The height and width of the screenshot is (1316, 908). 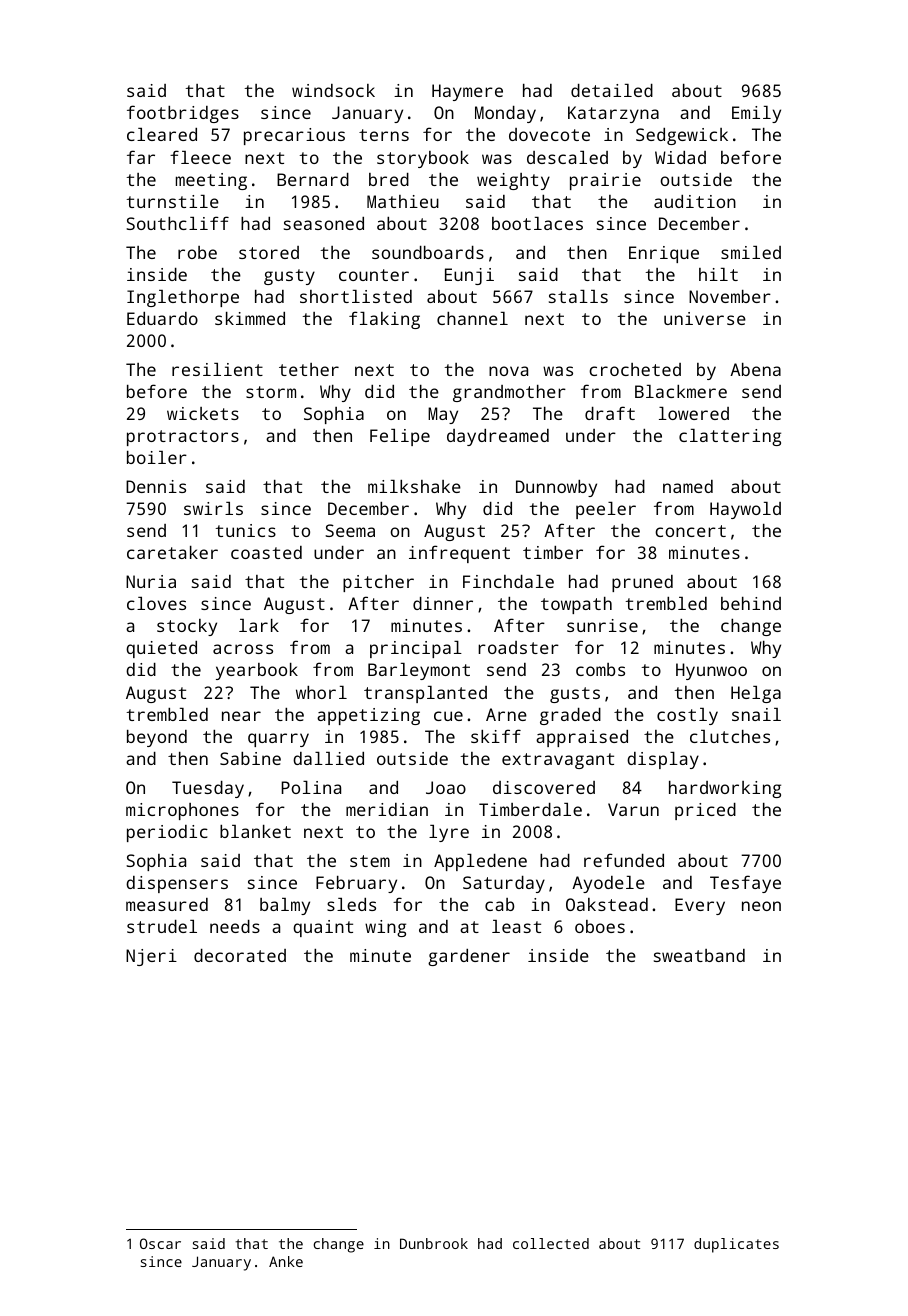 I want to click on footbridges, so click(x=183, y=114).
